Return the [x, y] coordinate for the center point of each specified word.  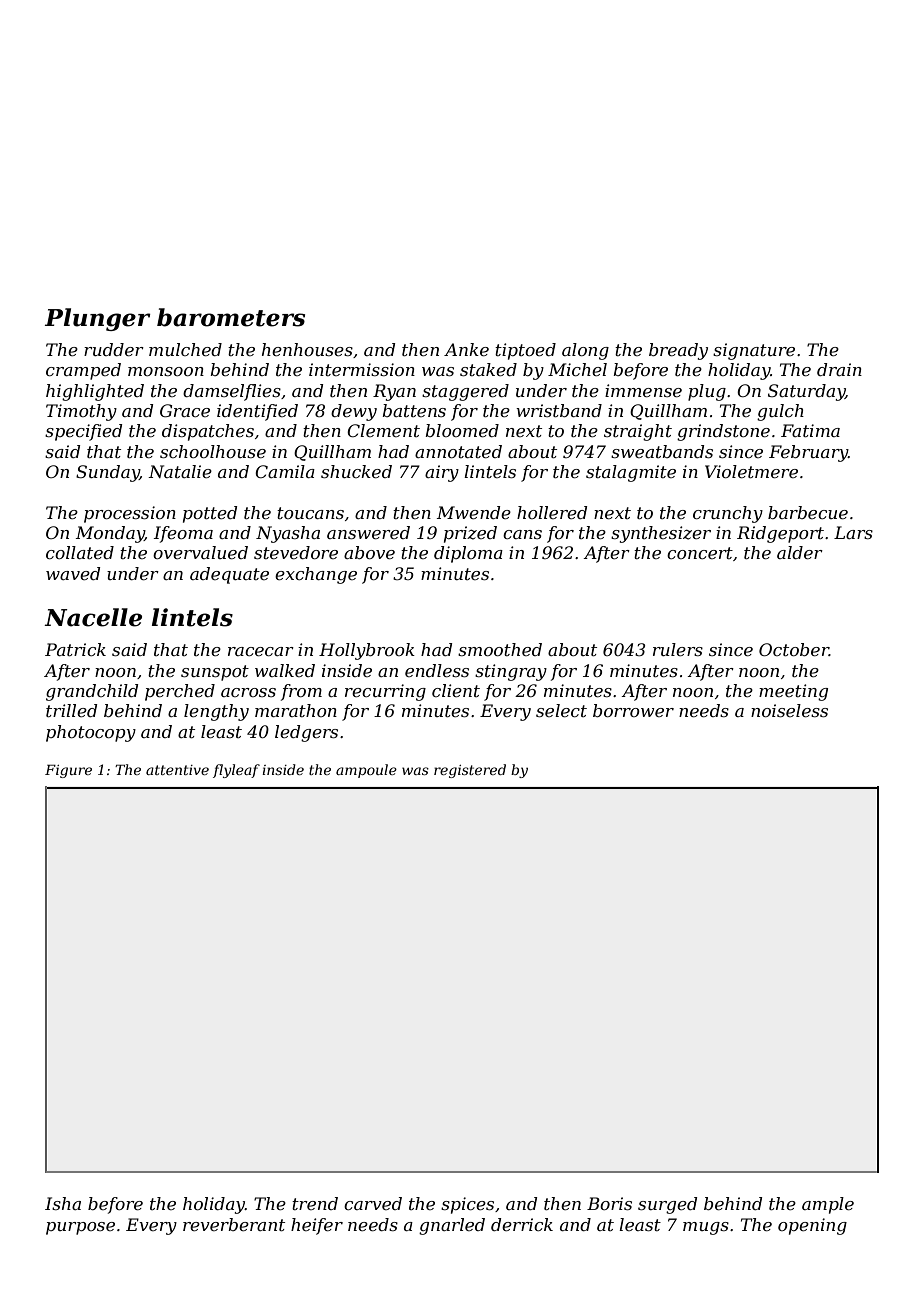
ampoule [366, 771]
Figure [68, 771]
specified [83, 432]
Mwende [474, 512]
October [794, 649]
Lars [853, 532]
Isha [63, 1203]
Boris [609, 1203]
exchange [316, 575]
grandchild [92, 692]
